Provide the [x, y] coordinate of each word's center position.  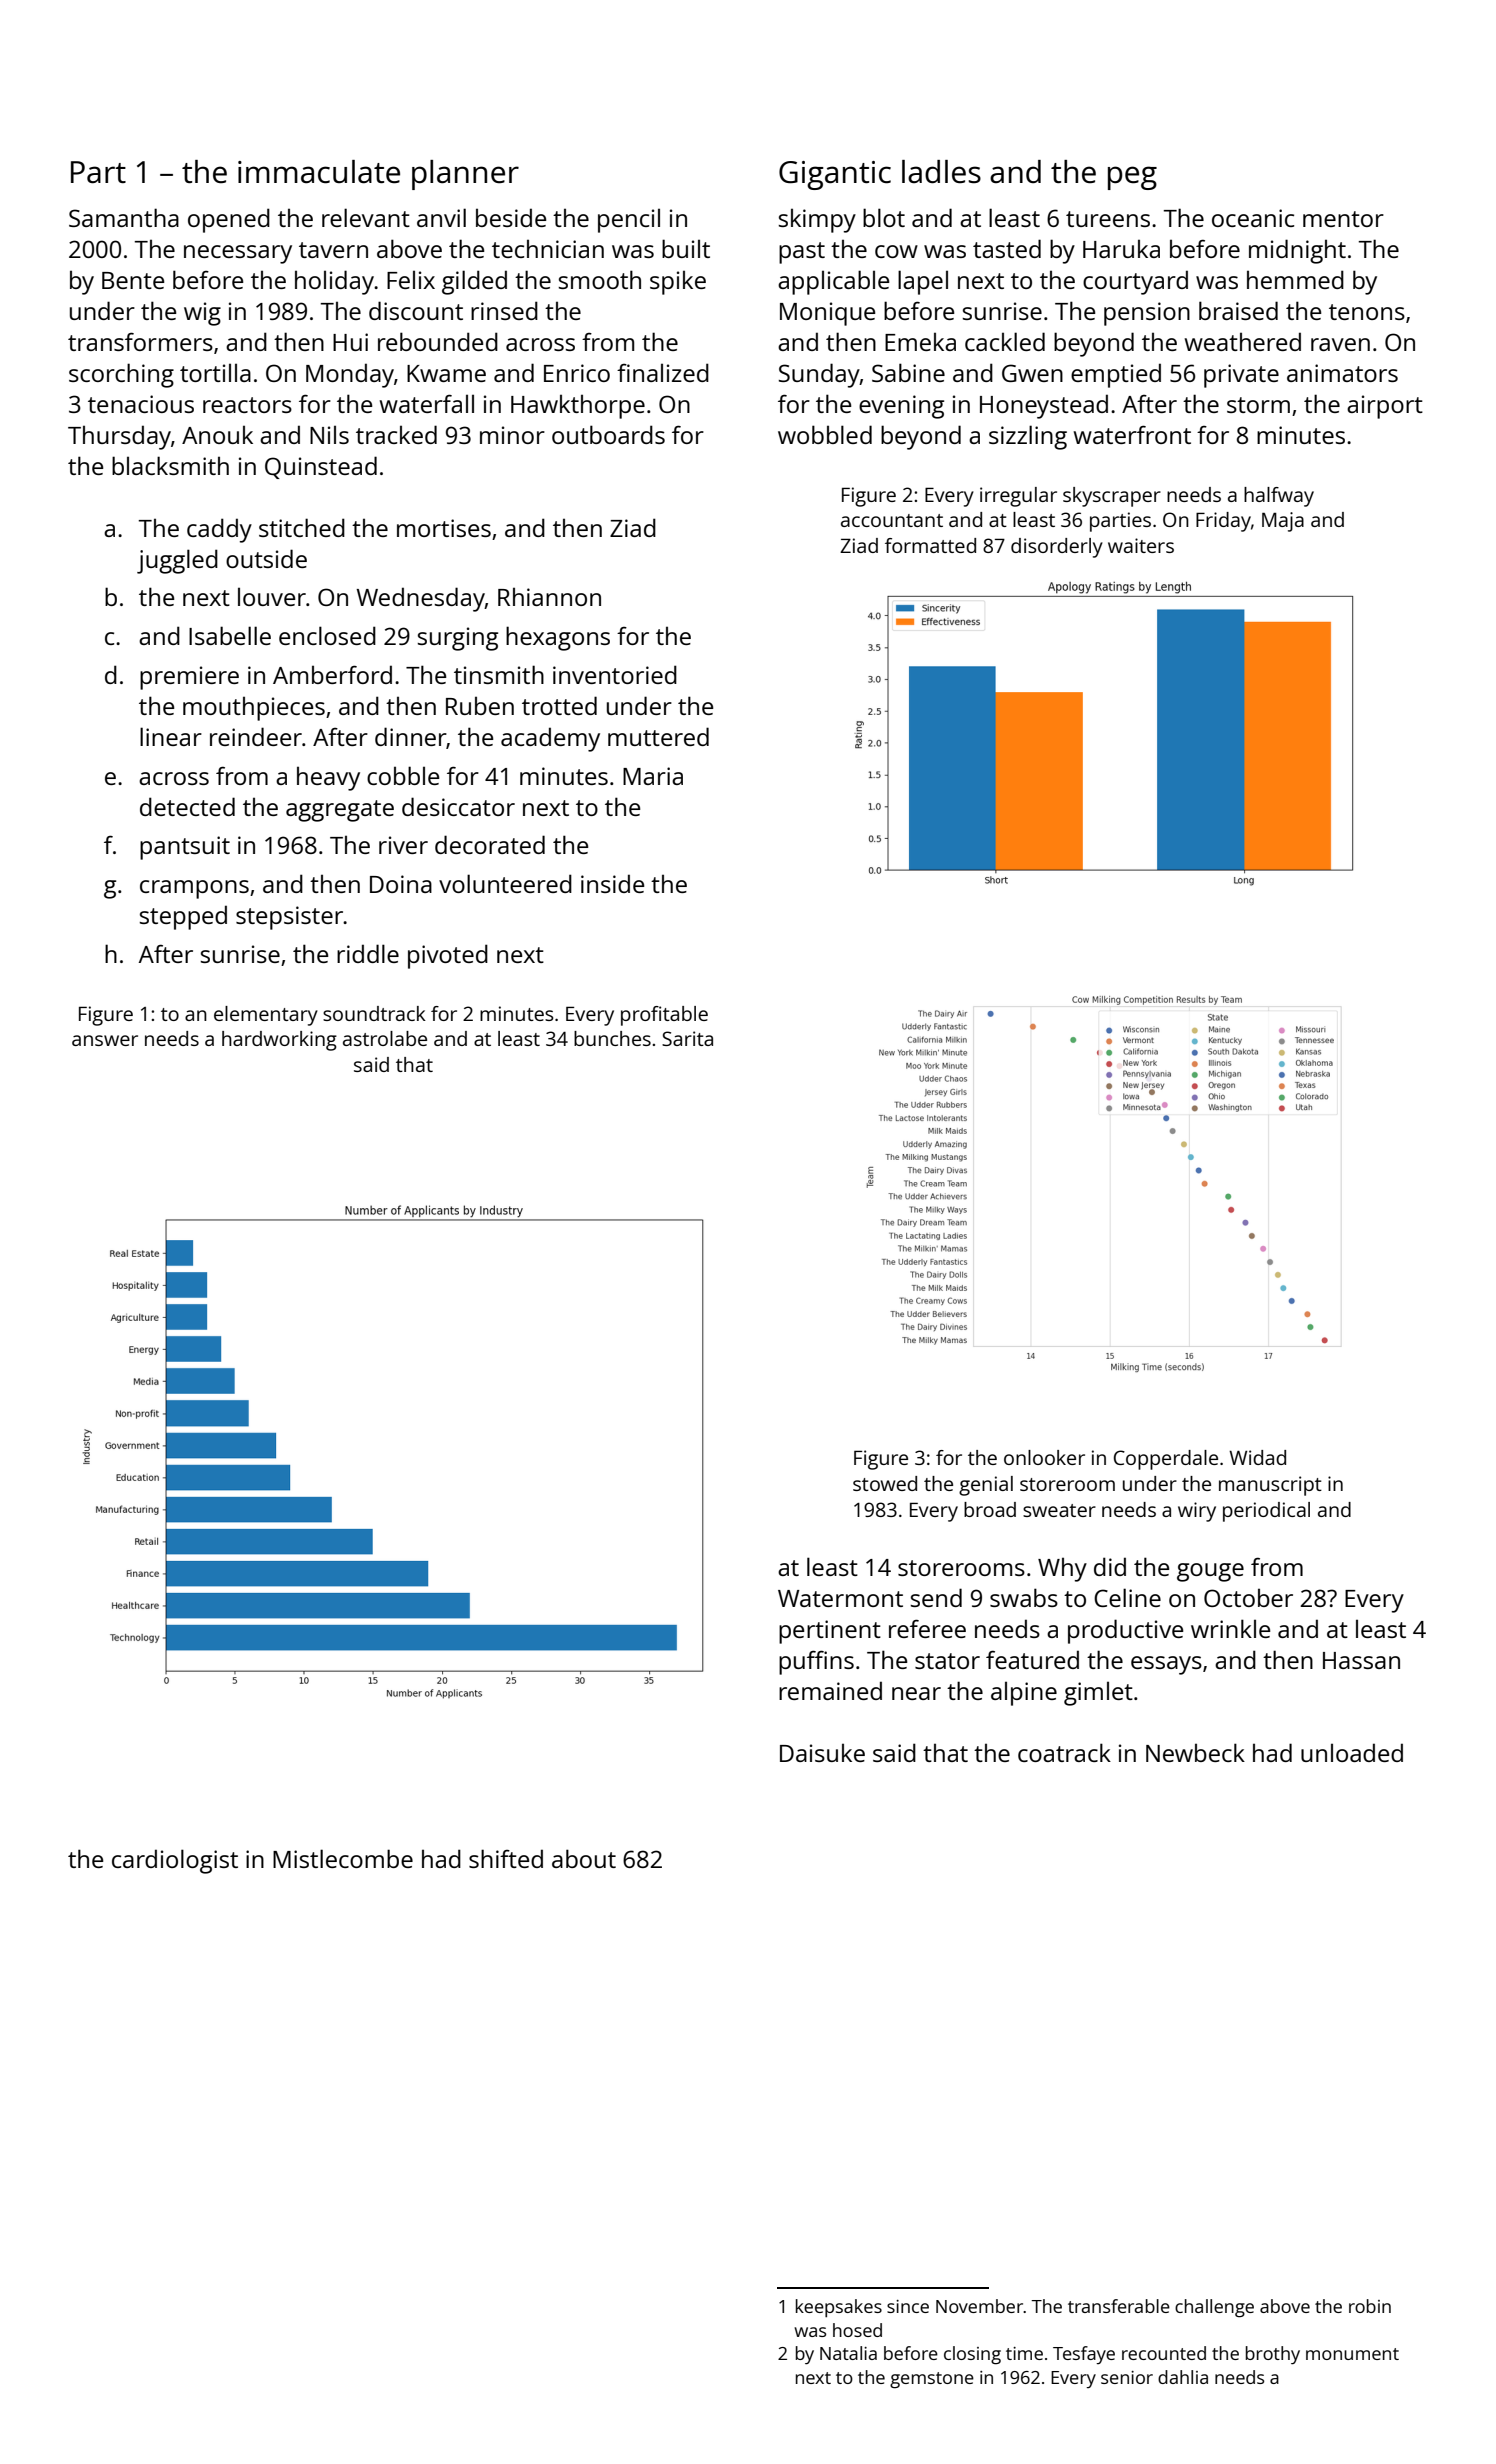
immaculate [319, 172]
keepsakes [839, 2308]
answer [105, 1040]
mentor [1343, 219]
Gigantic [835, 175]
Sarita [687, 1038]
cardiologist [175, 1861]
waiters [1141, 545]
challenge [1214, 2308]
